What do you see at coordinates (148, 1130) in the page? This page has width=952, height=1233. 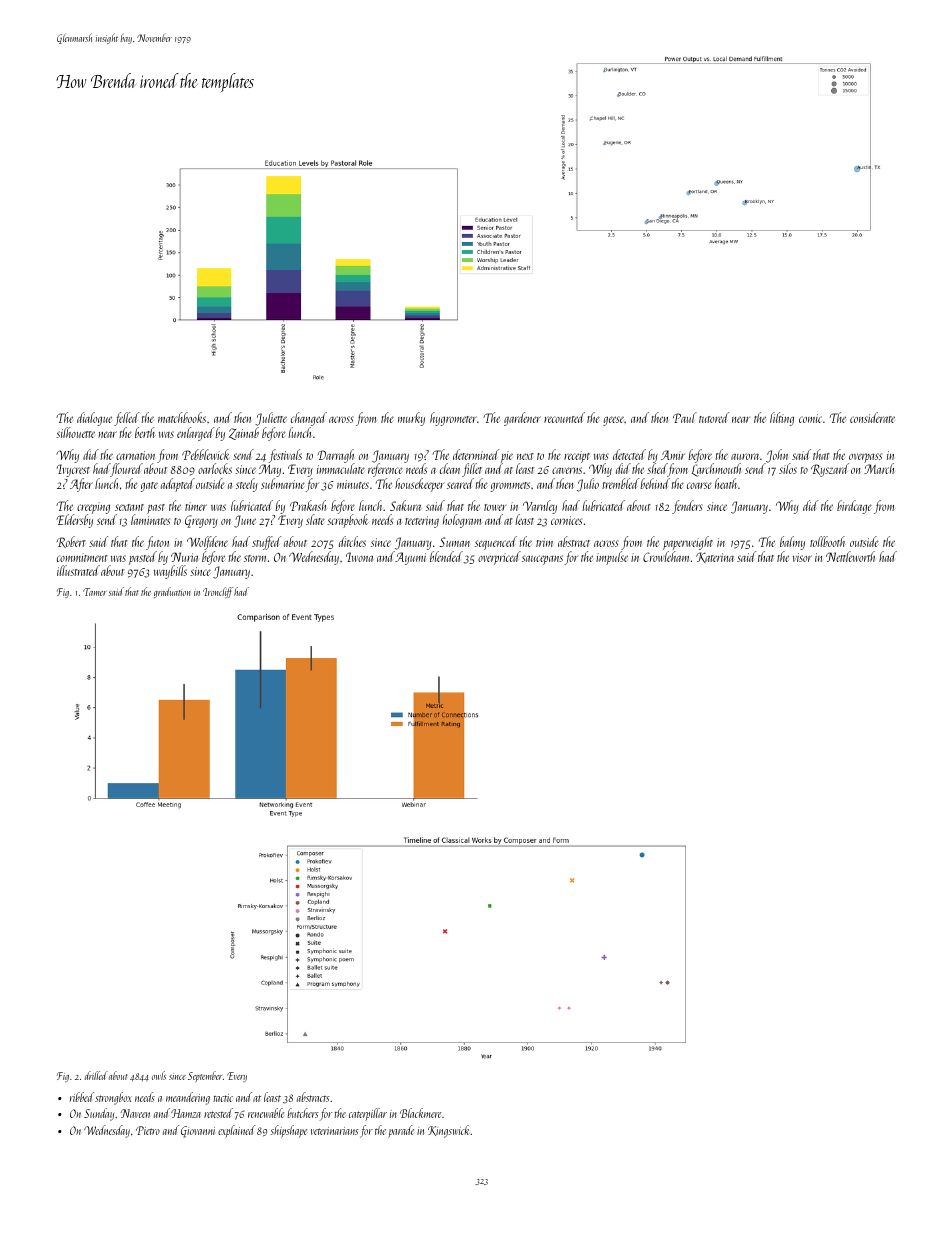 I see `Pietro` at bounding box center [148, 1130].
